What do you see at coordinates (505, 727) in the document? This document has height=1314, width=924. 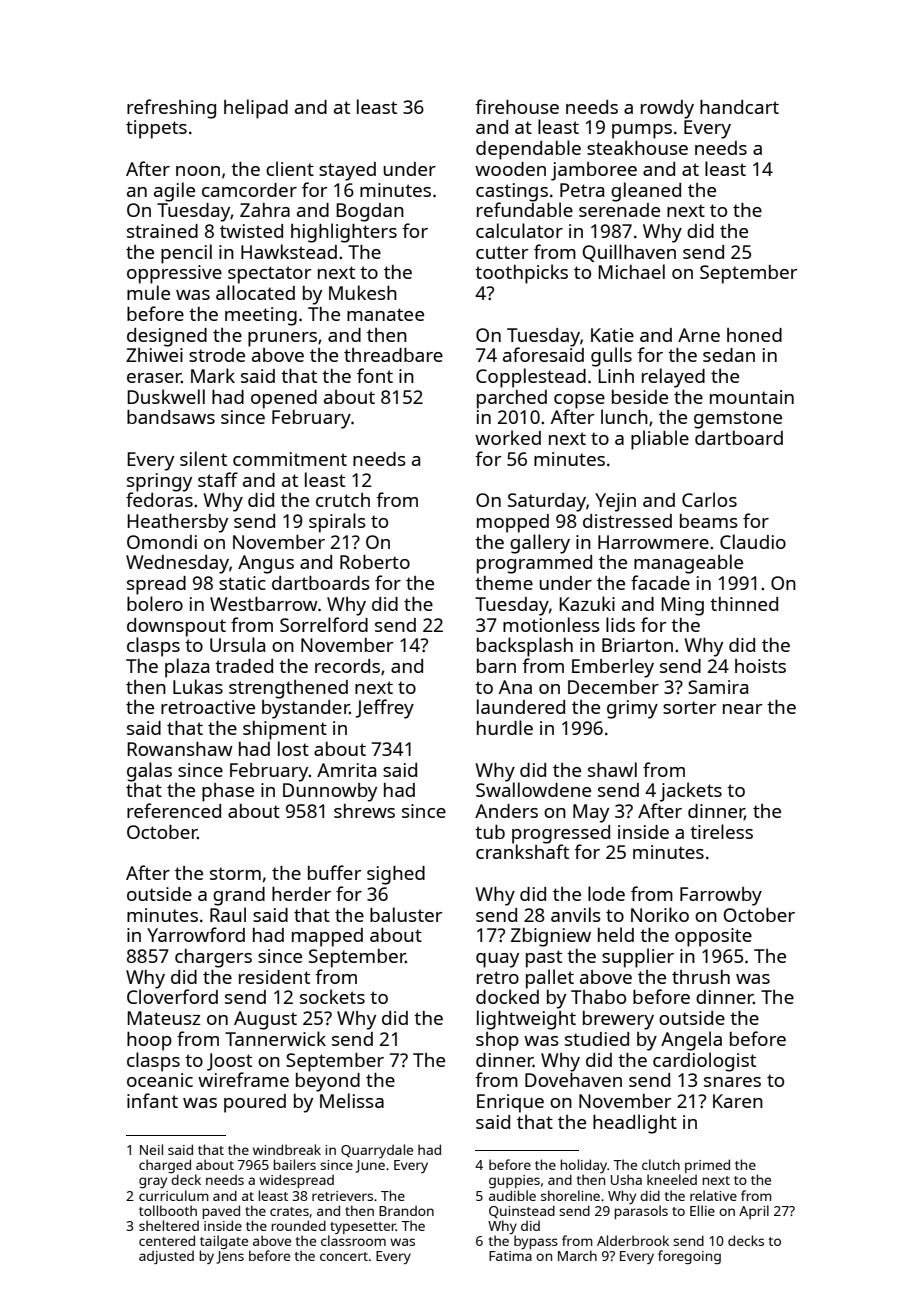 I see `hurdle` at bounding box center [505, 727].
